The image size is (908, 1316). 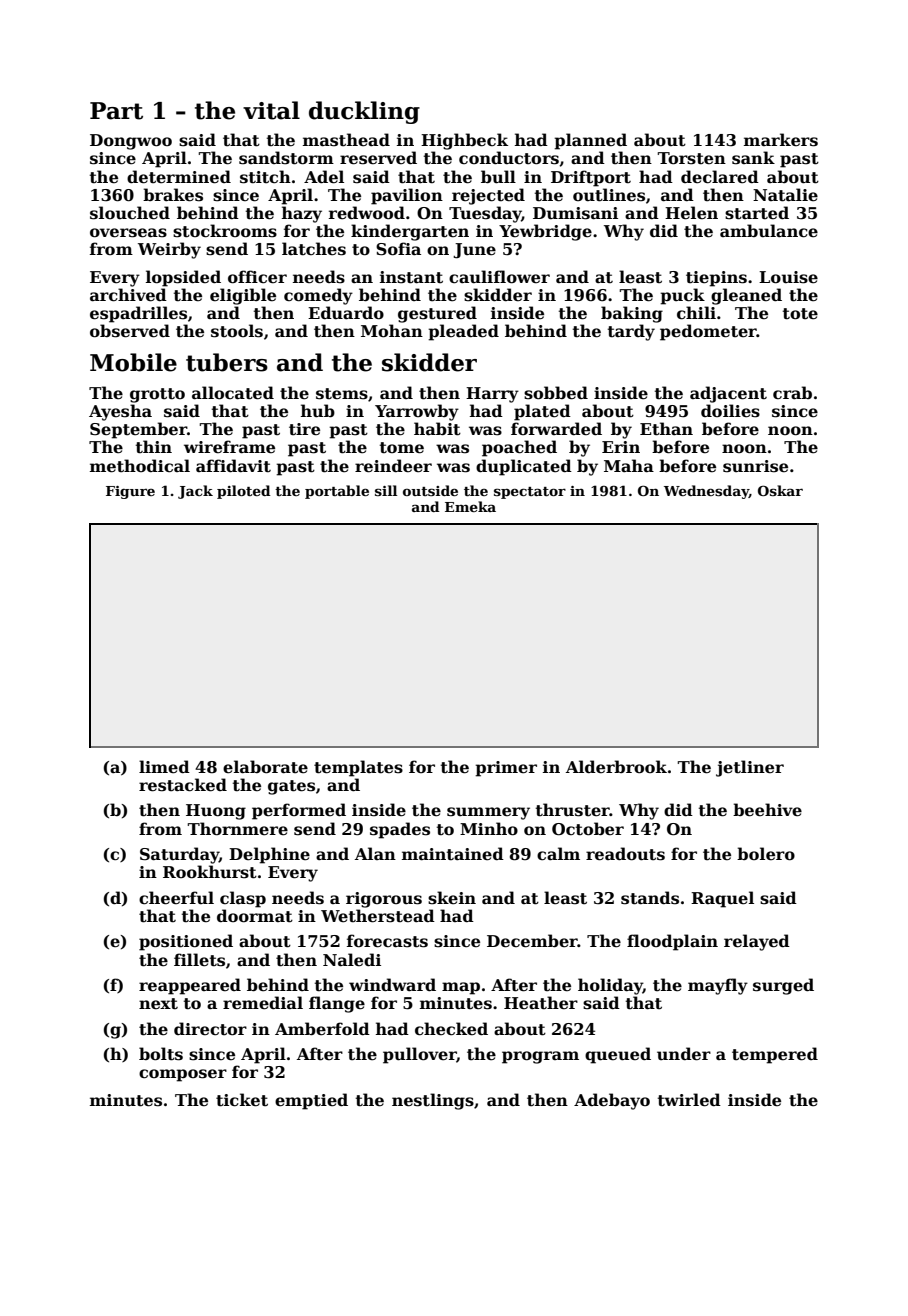 What do you see at coordinates (255, 916) in the screenshot?
I see `doormat` at bounding box center [255, 916].
